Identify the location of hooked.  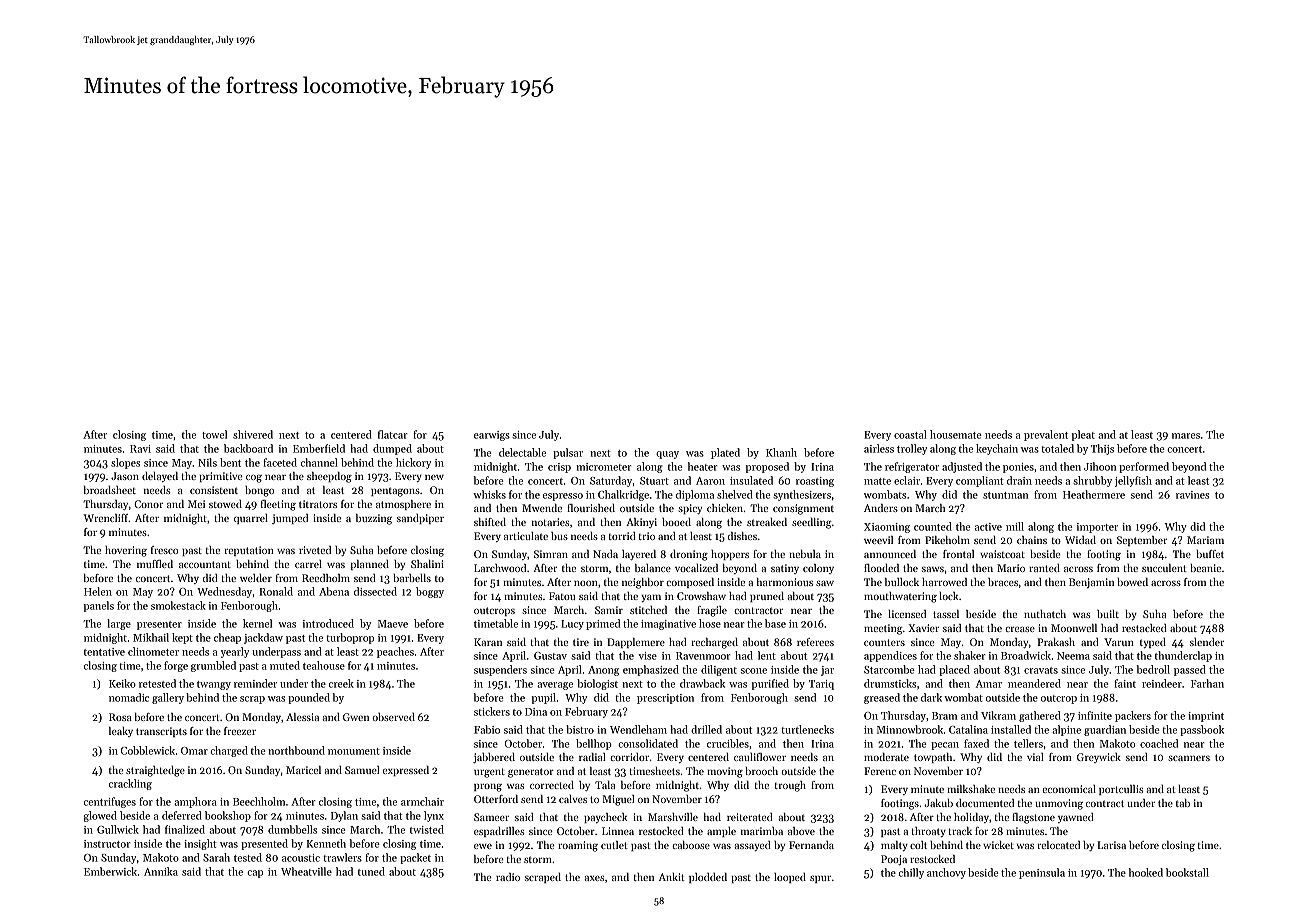
(1146, 872).
